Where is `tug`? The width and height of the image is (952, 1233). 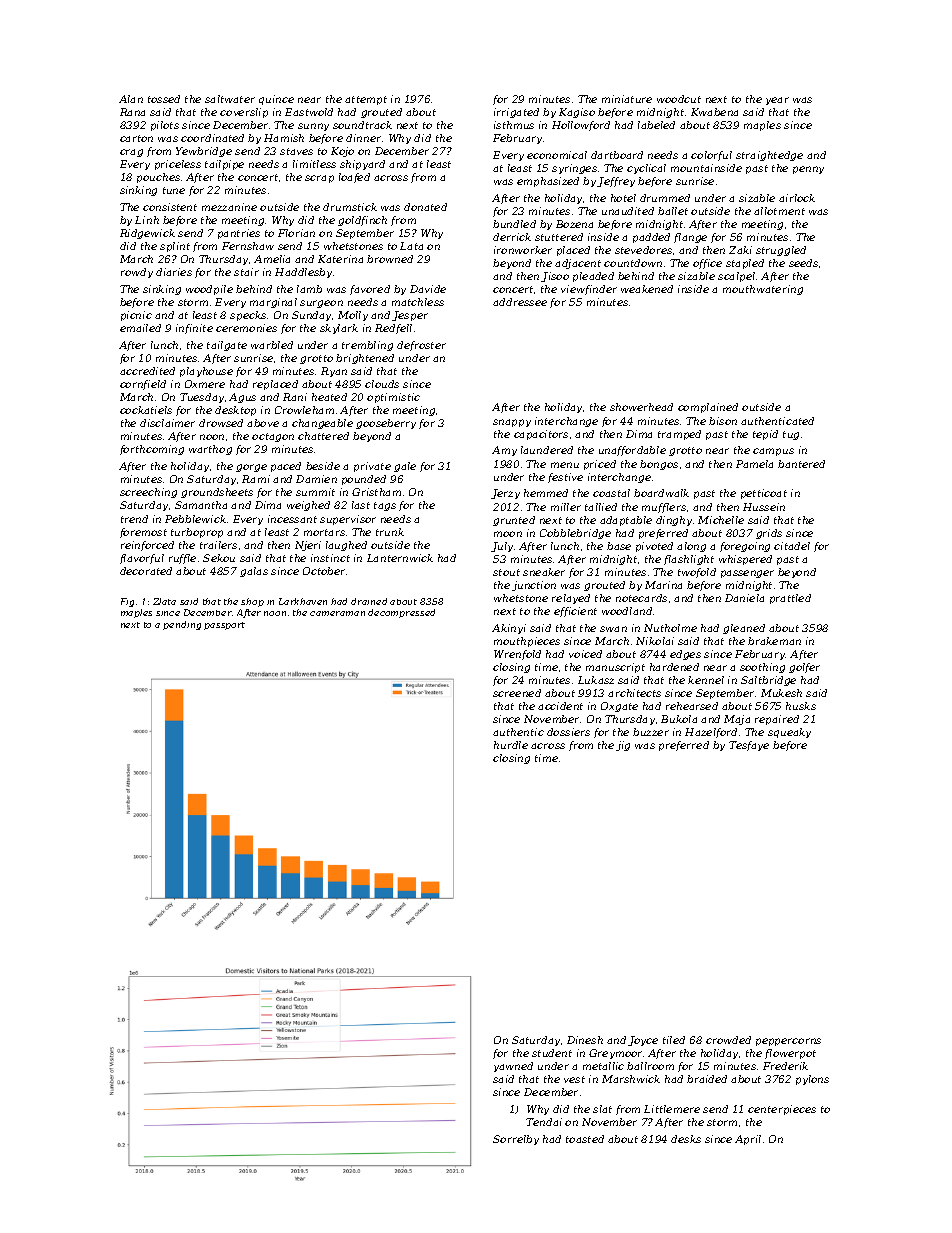
tug is located at coordinates (791, 435).
